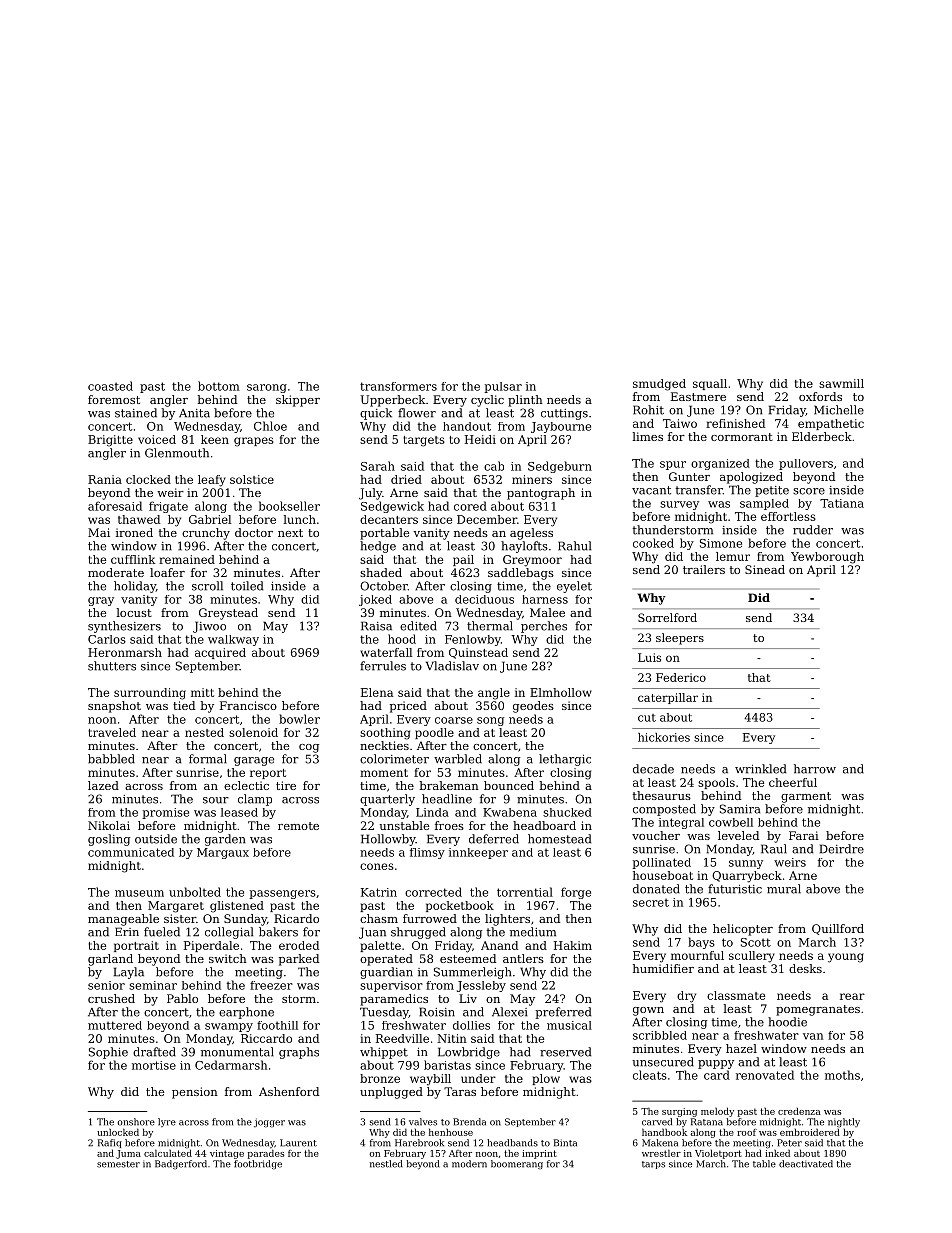  Describe the element at coordinates (252, 479) in the screenshot. I see `solstice` at that location.
